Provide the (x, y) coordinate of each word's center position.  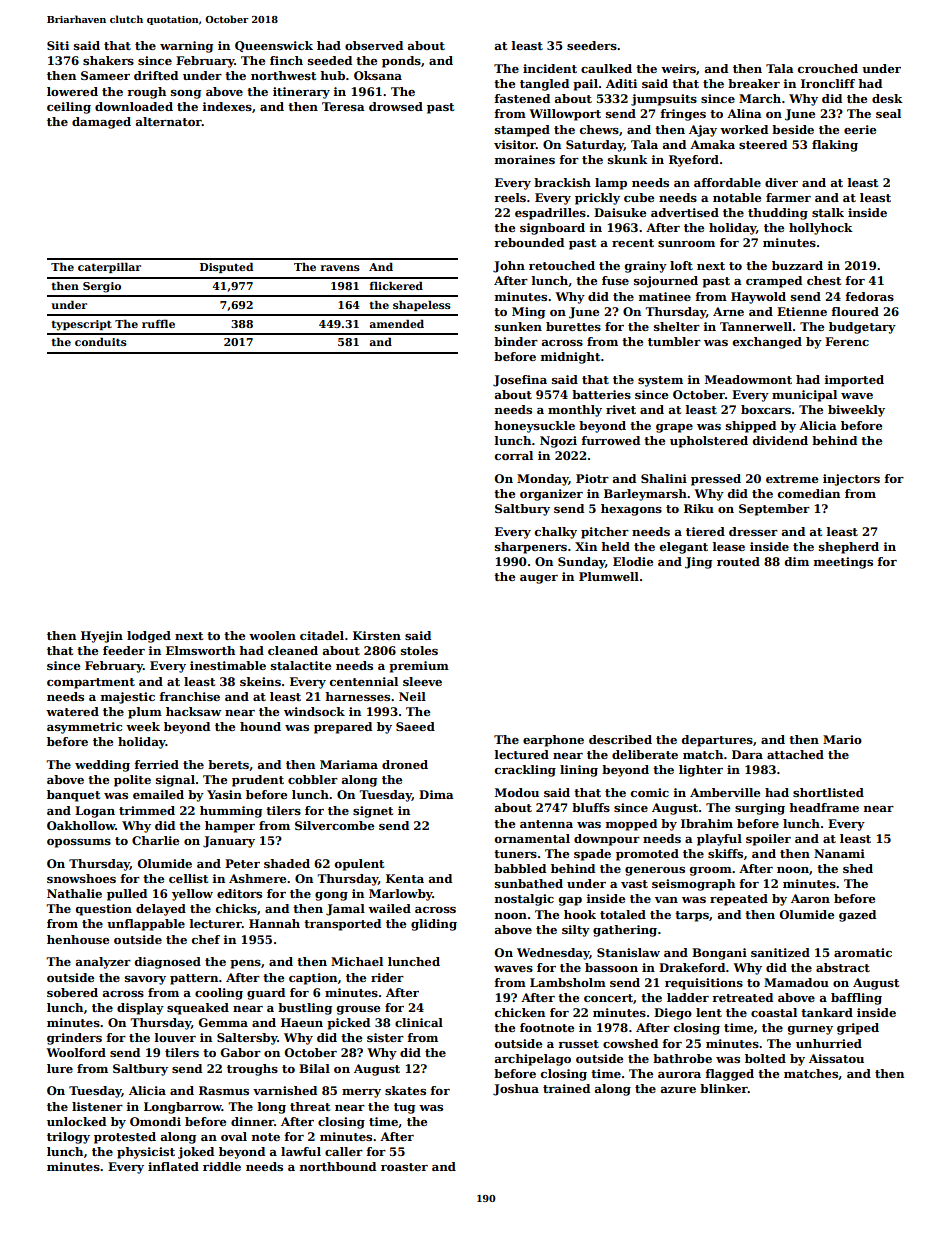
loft (681, 265)
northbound (338, 1166)
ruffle (158, 323)
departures (717, 741)
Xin (586, 546)
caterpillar (109, 268)
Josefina (520, 381)
